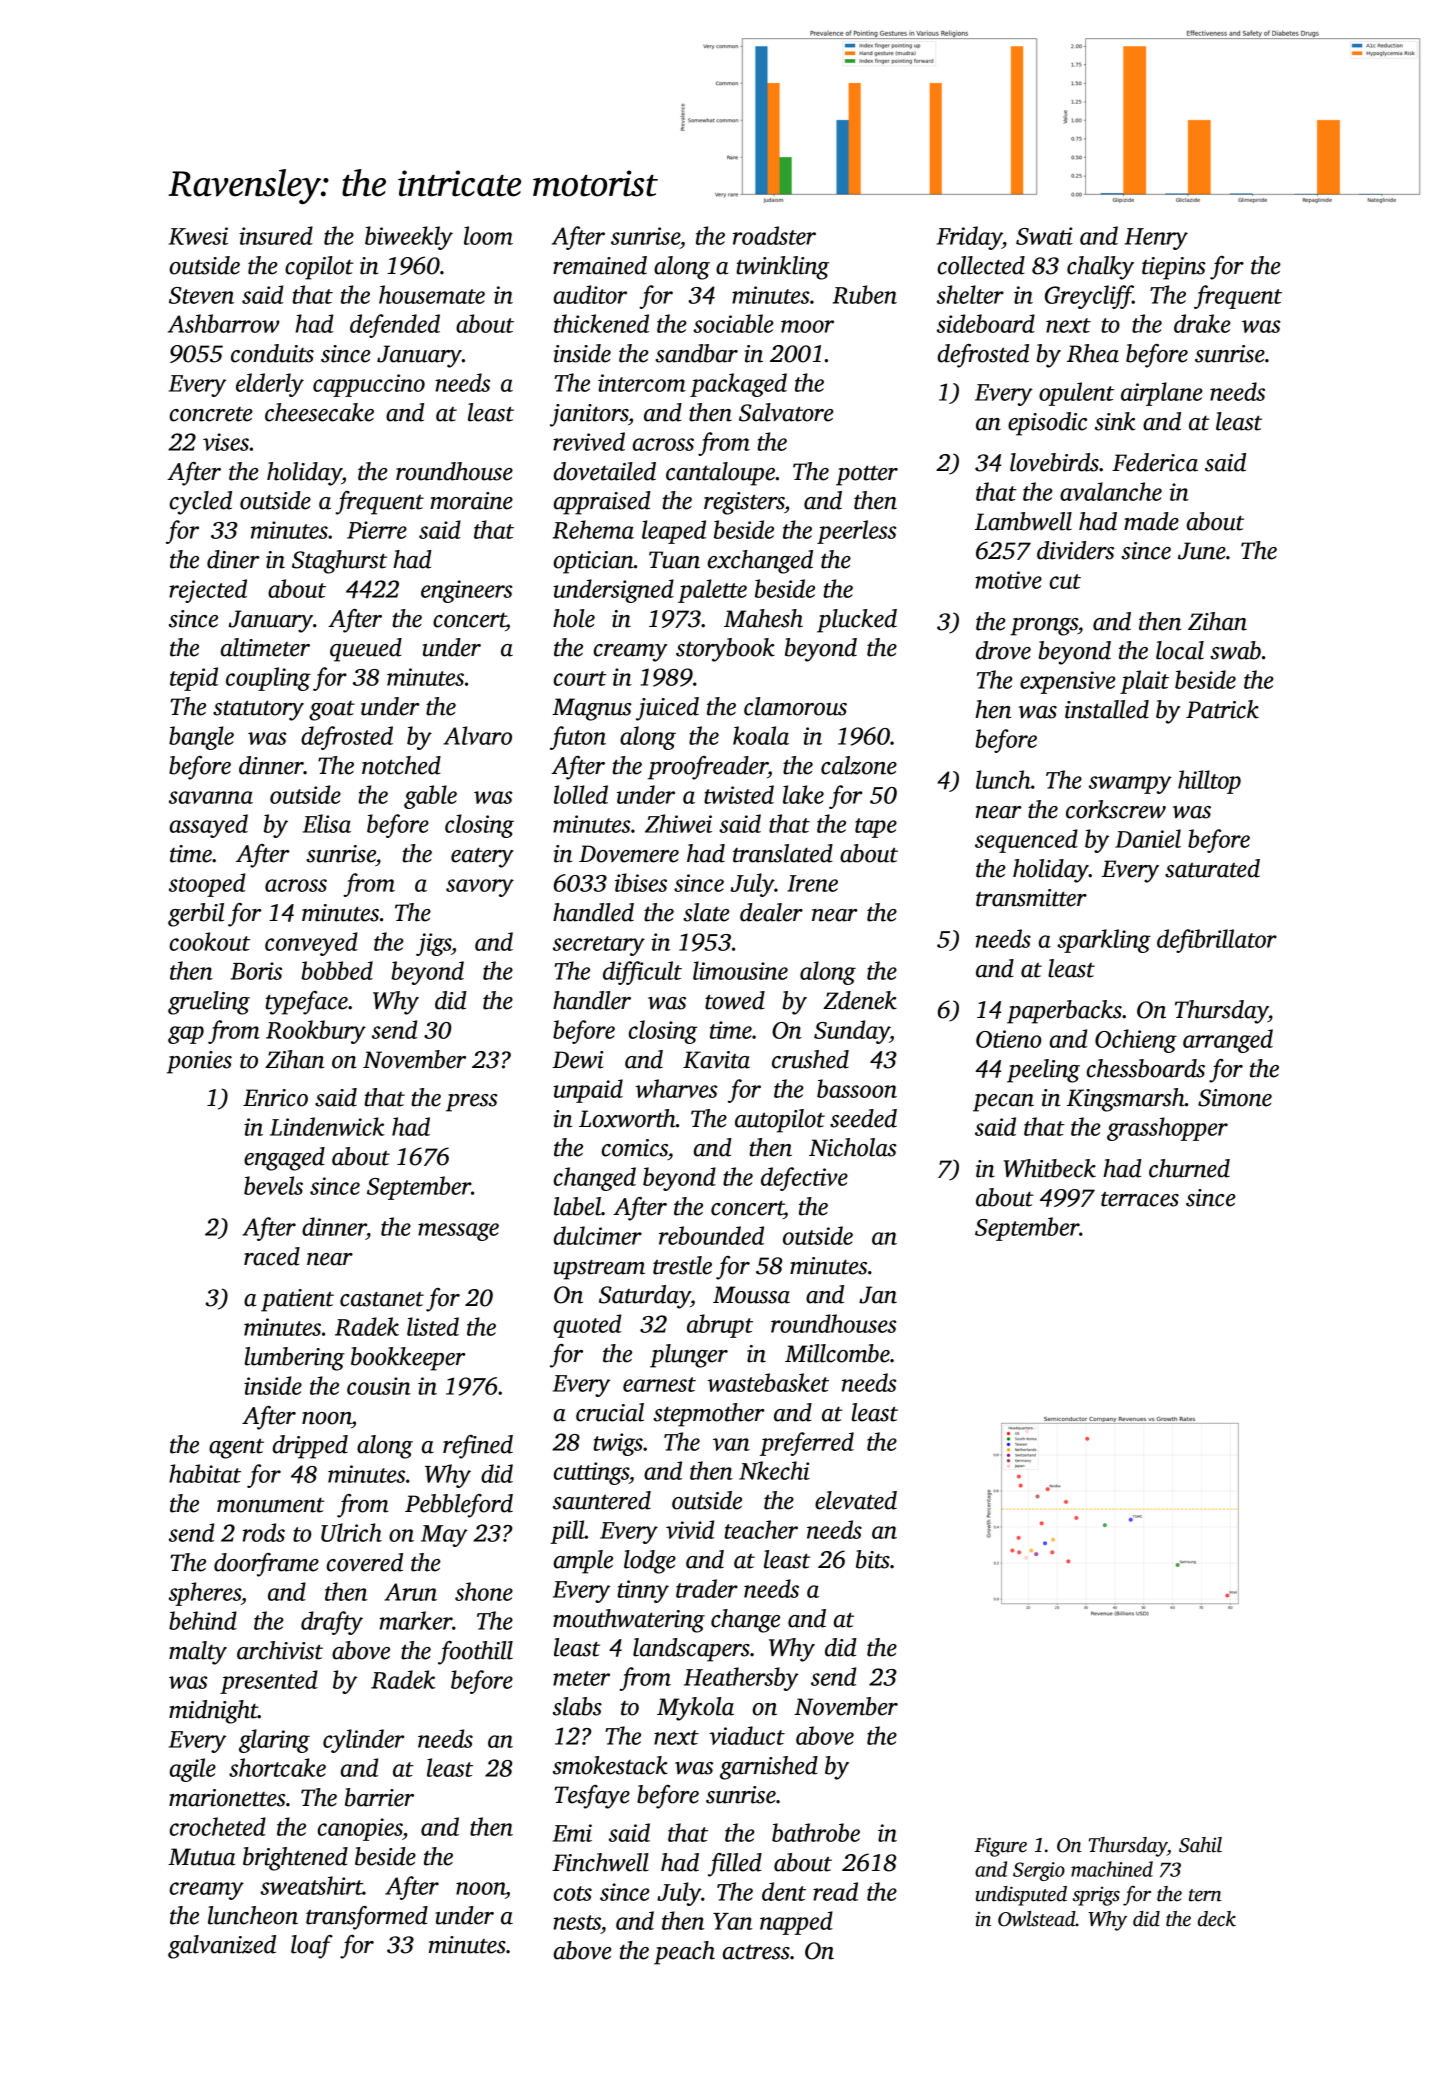 This screenshot has width=1450, height=2100. Describe the element at coordinates (306, 1003) in the screenshot. I see `typeface` at that location.
